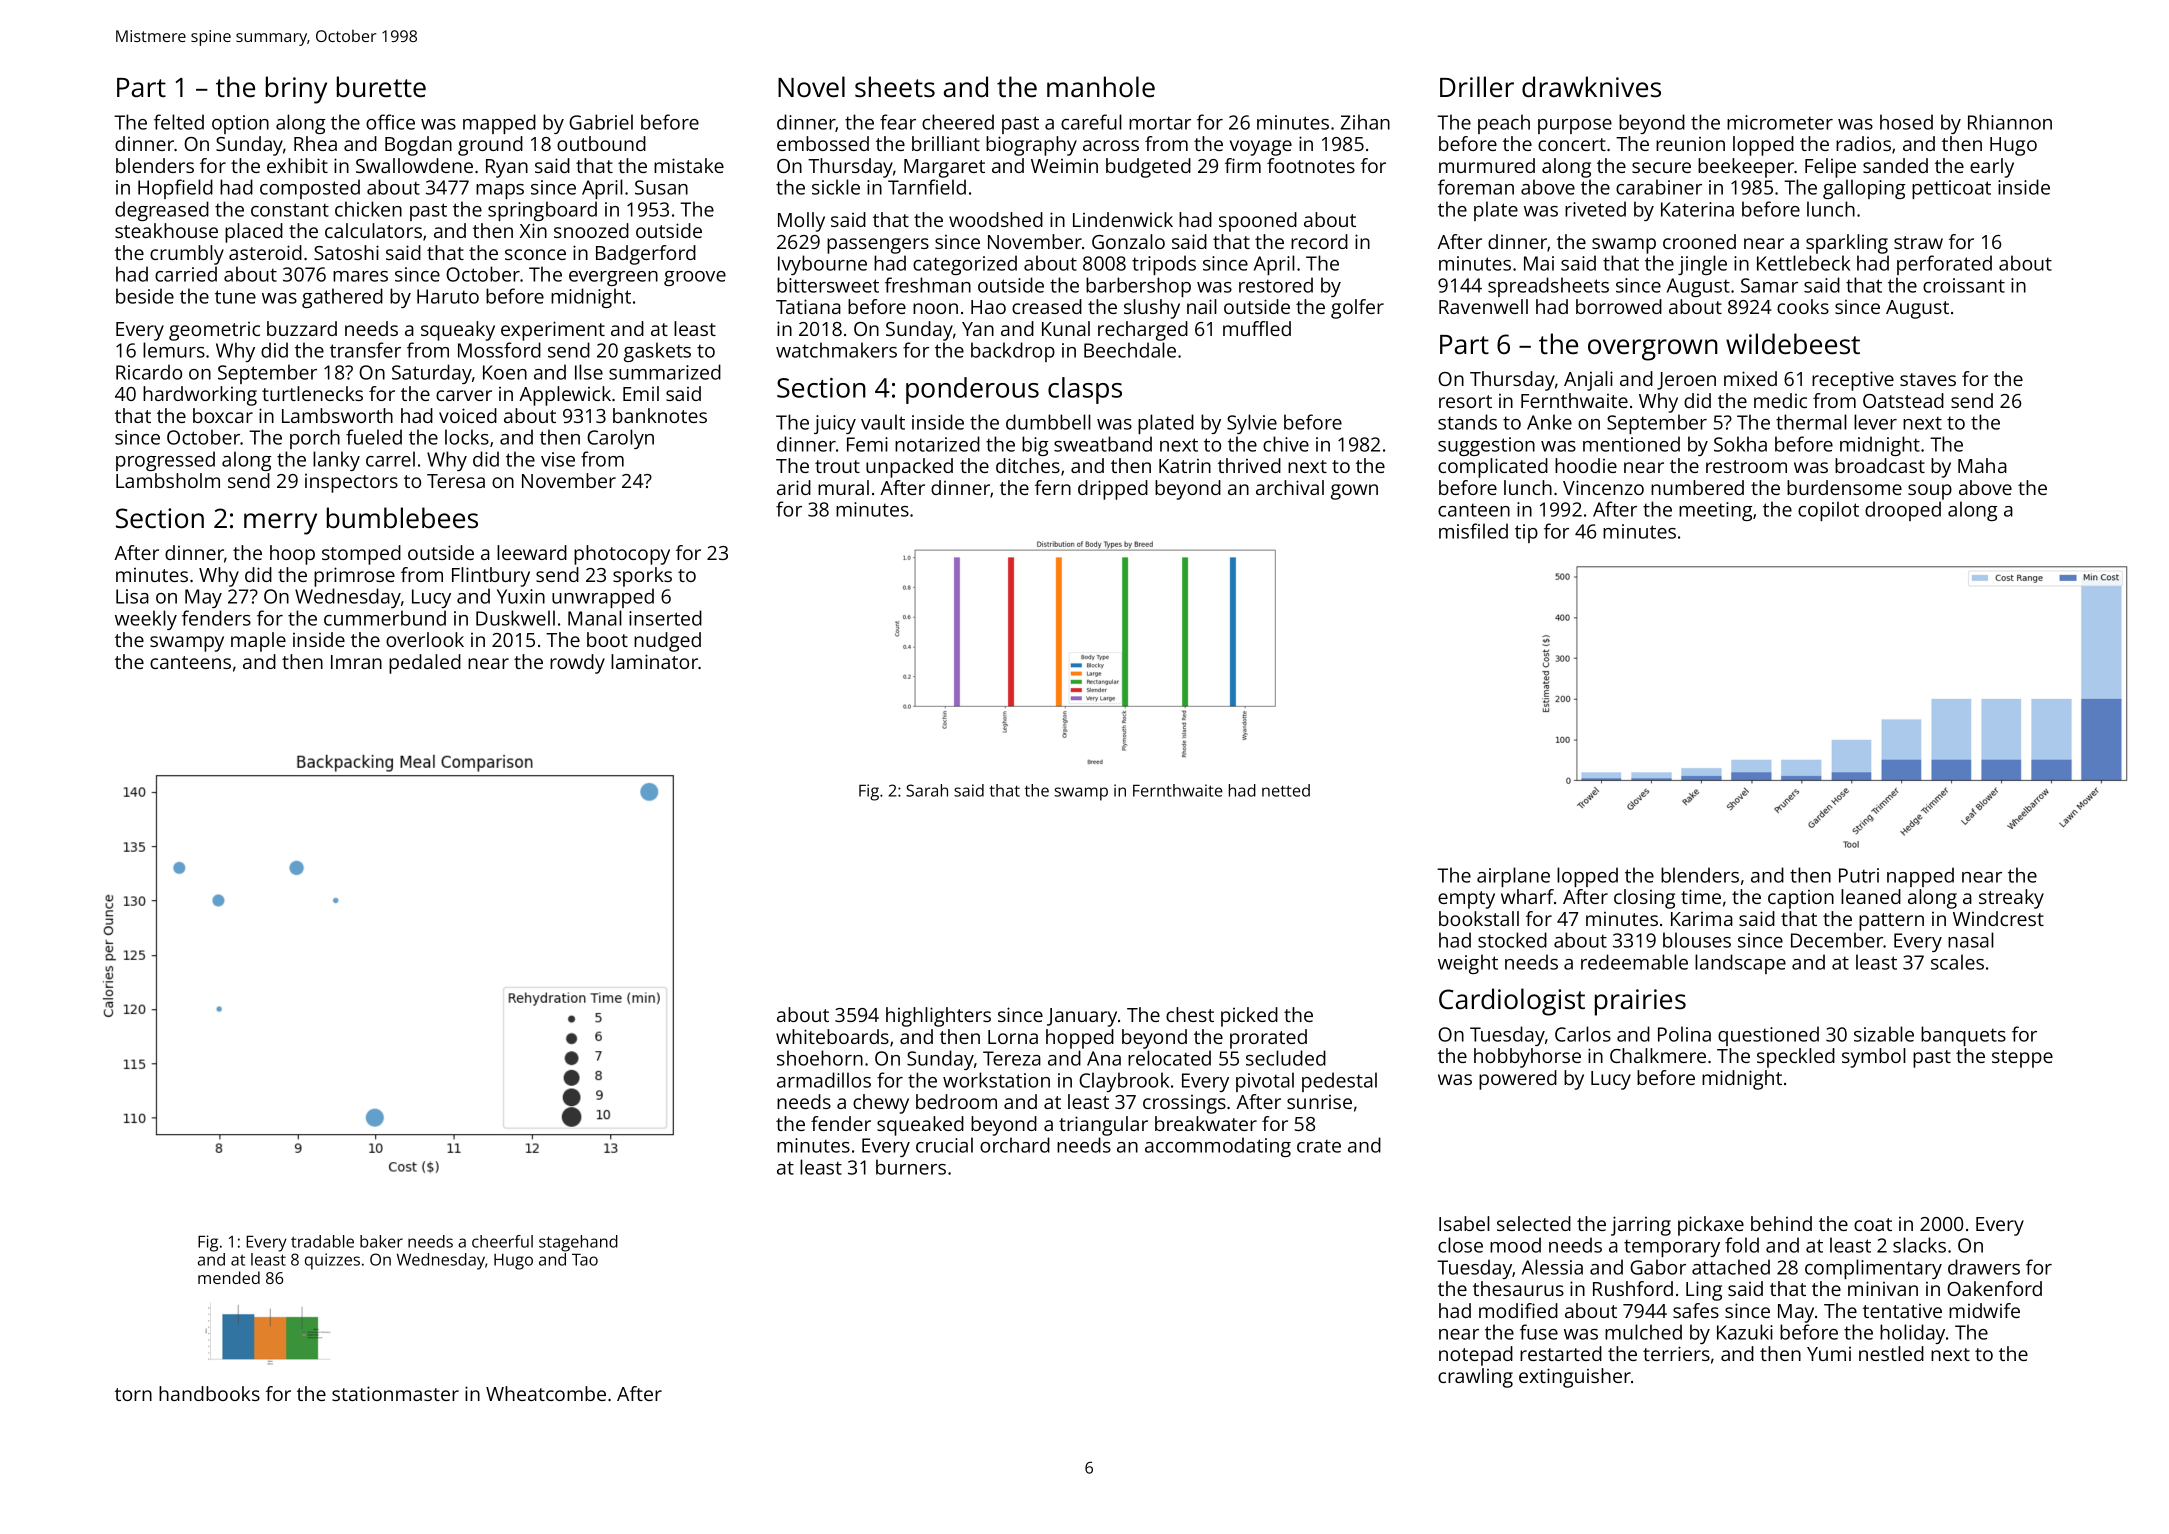 The image size is (2169, 1534). I want to click on evergreen, so click(613, 278).
